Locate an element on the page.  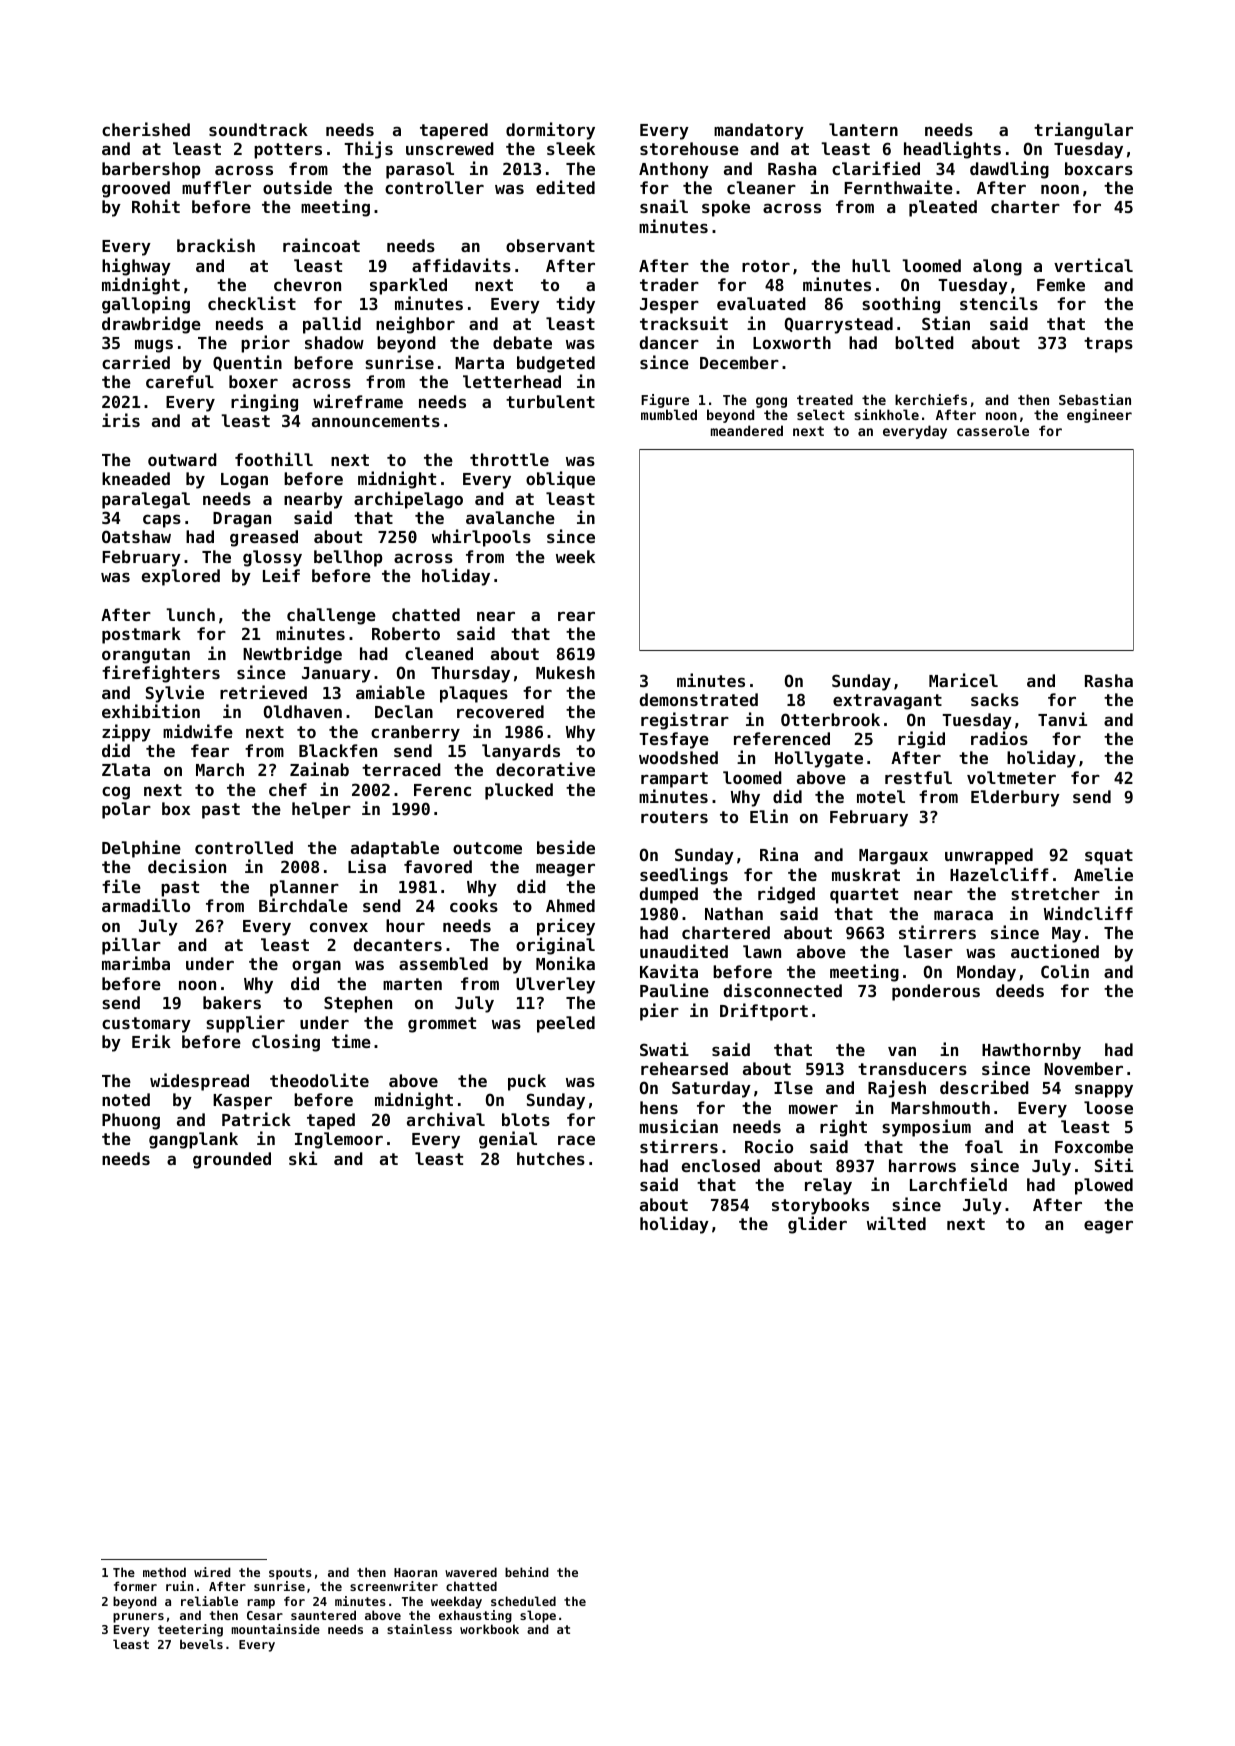
budgeted is located at coordinates (556, 364).
